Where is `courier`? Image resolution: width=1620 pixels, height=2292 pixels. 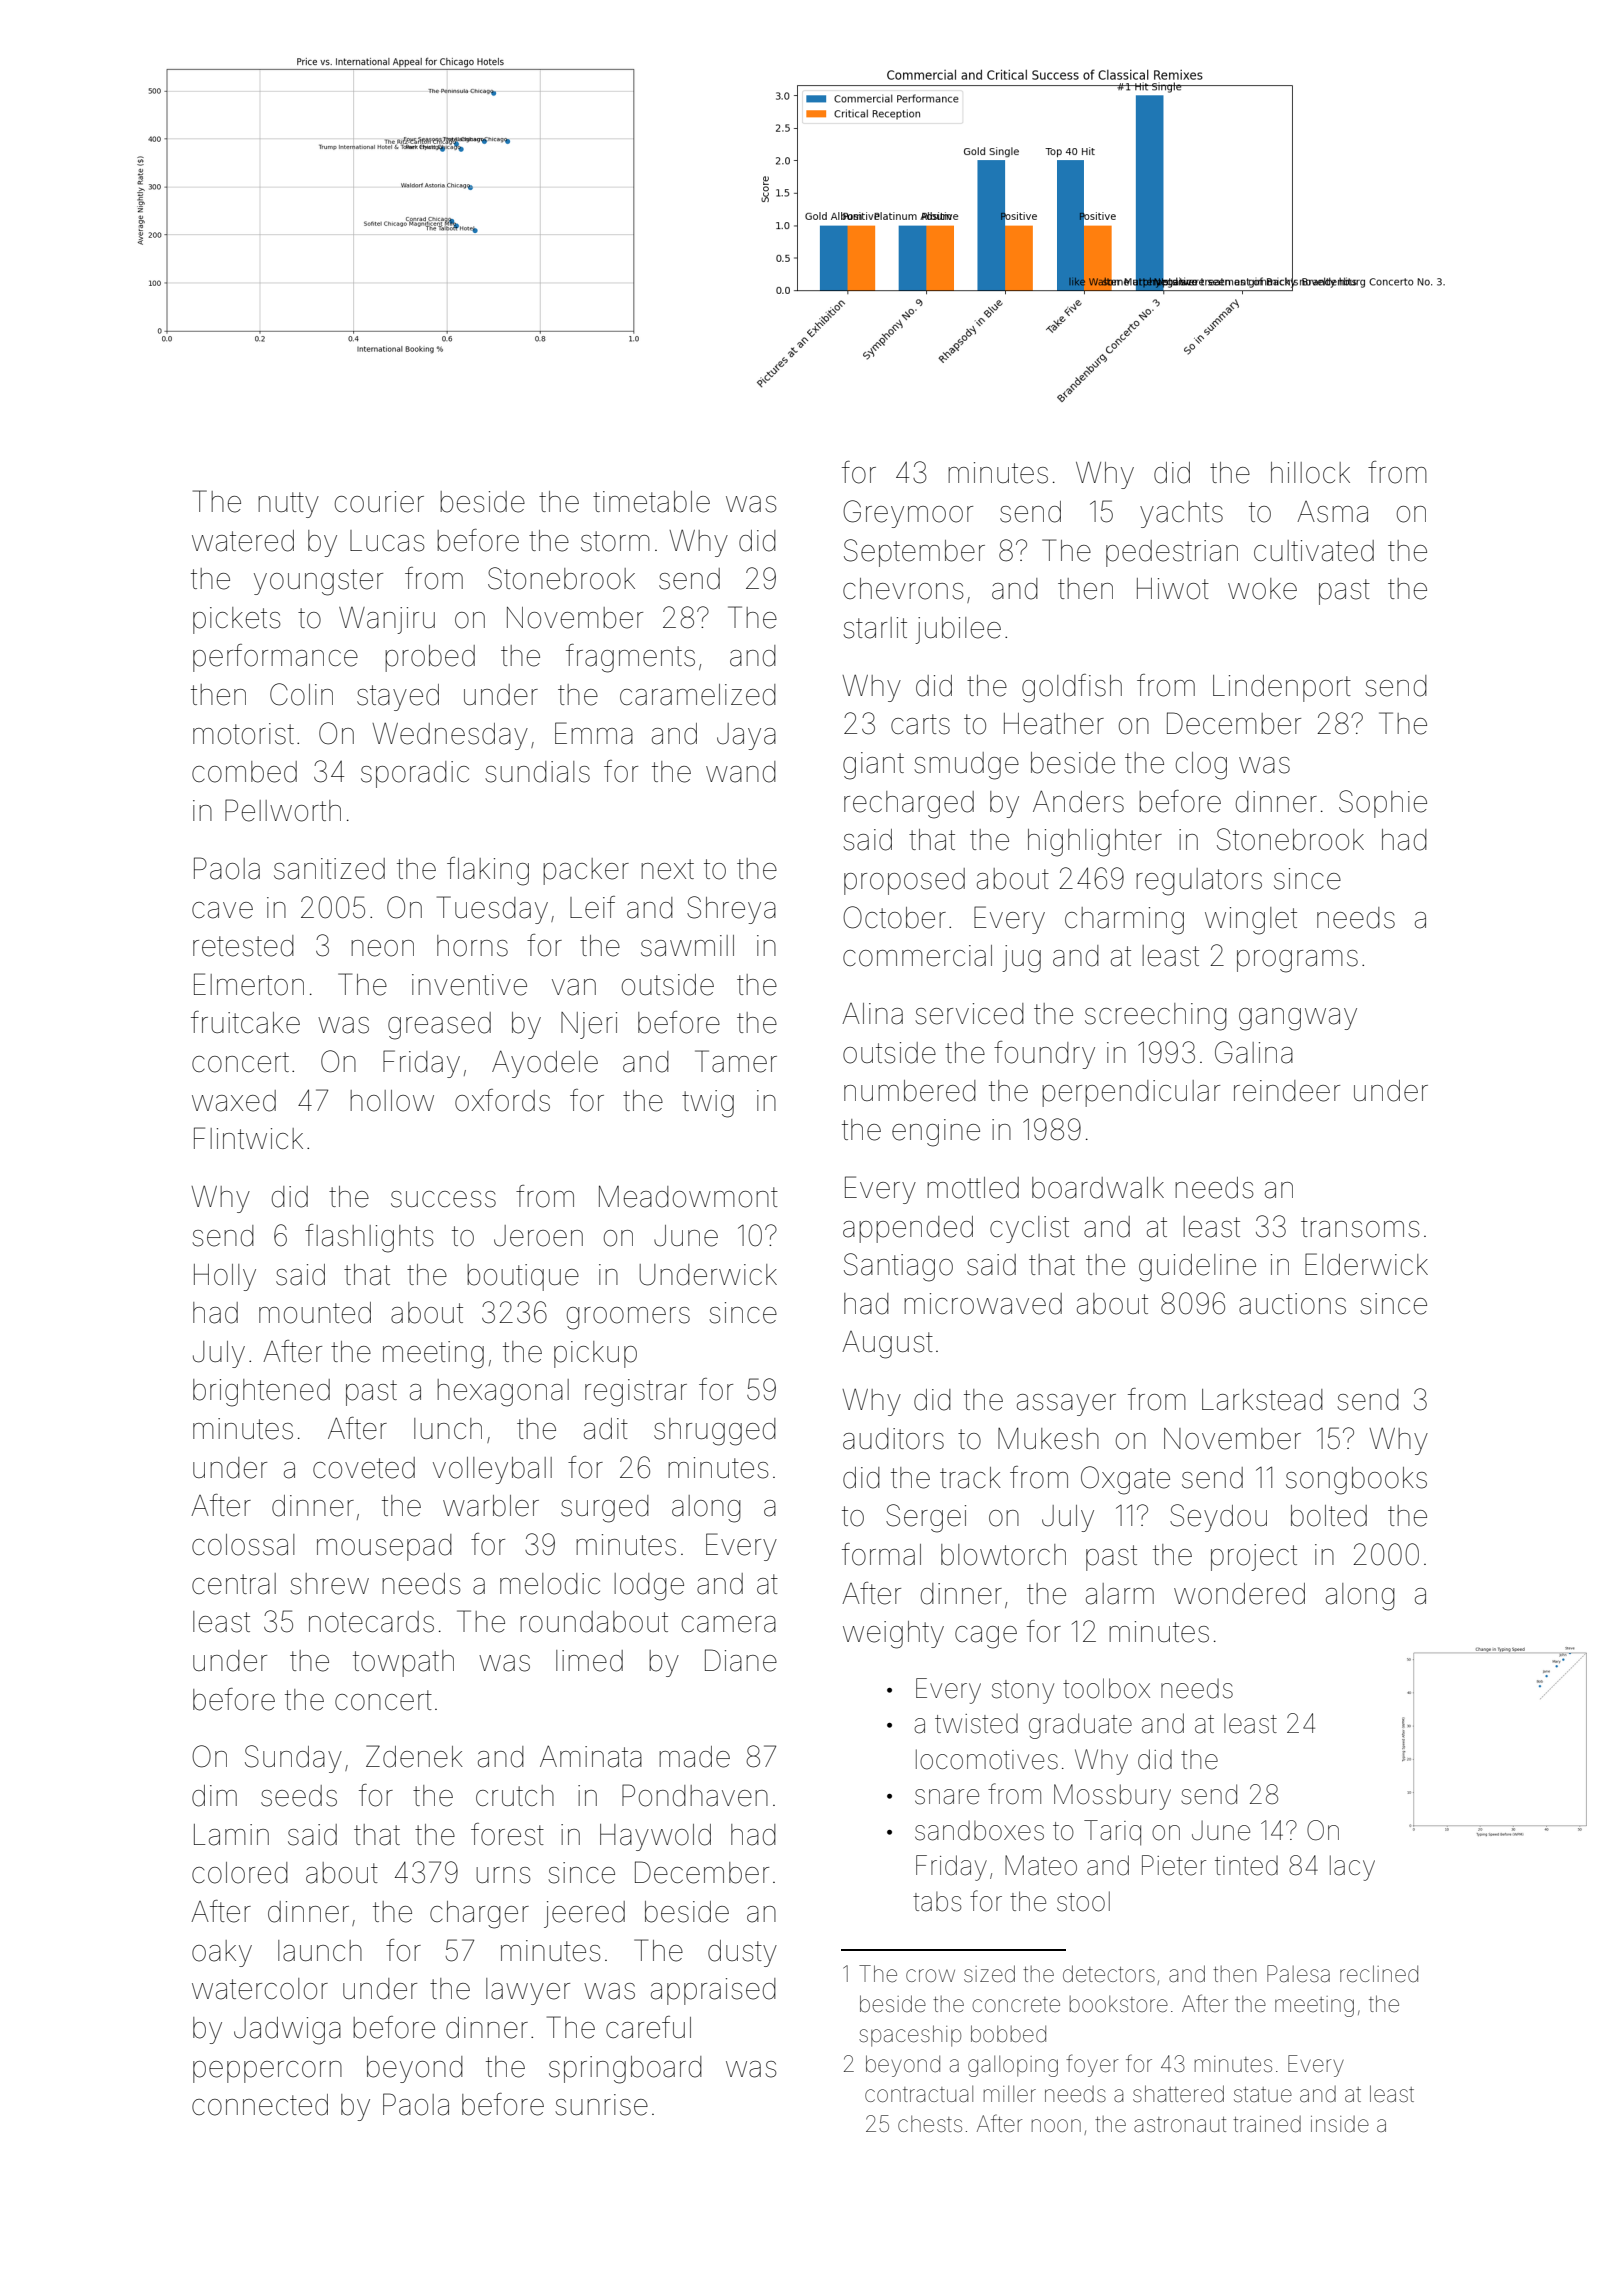 courier is located at coordinates (379, 502).
